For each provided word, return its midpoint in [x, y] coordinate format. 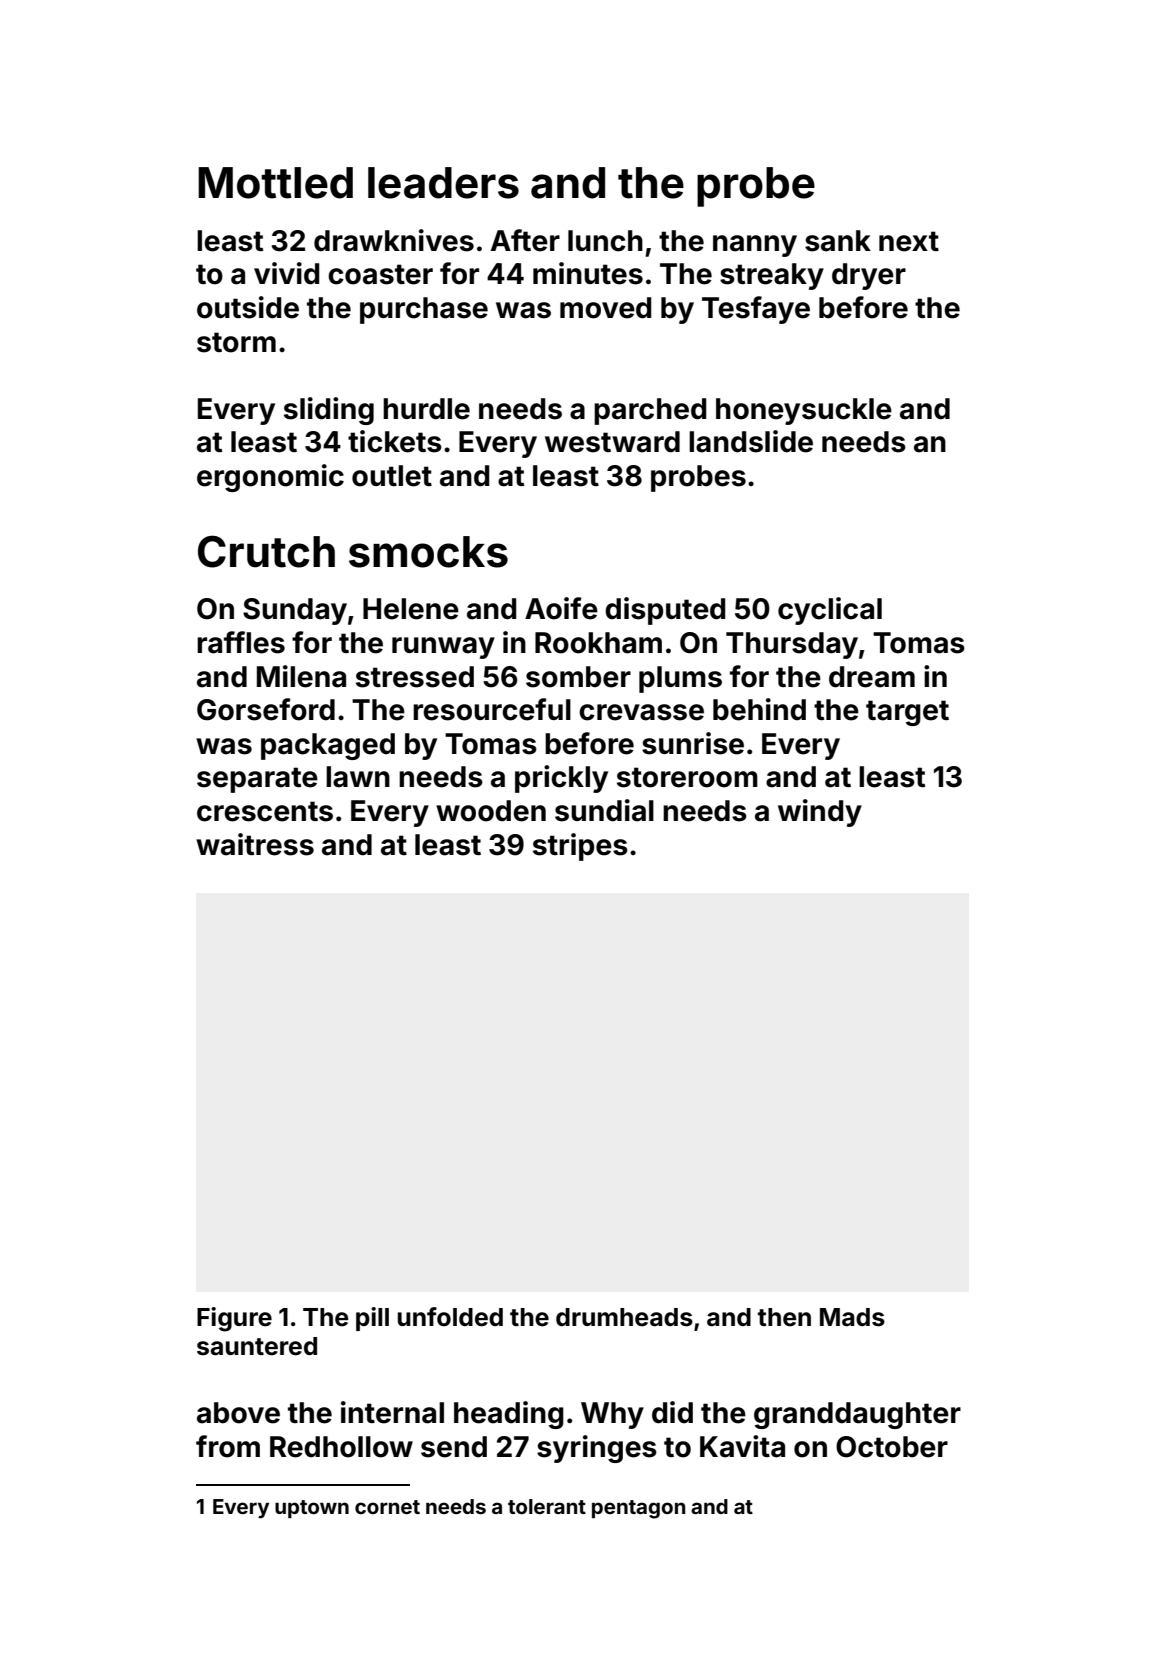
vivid [286, 273]
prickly [561, 779]
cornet [387, 1507]
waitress [255, 844]
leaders [443, 183]
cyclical [830, 611]
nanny [755, 246]
